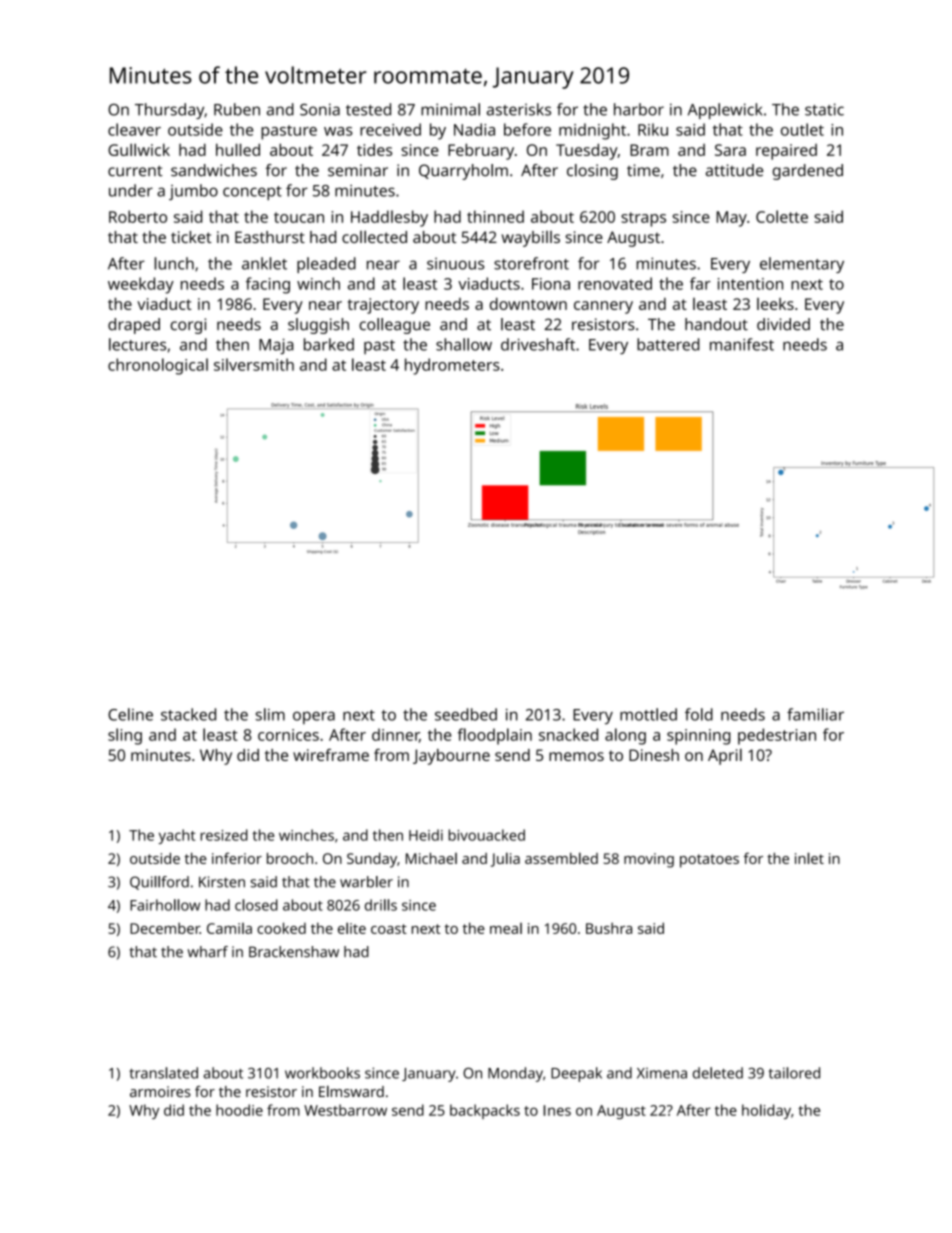  Describe the element at coordinates (239, 1110) in the document. I see `hoodie` at that location.
